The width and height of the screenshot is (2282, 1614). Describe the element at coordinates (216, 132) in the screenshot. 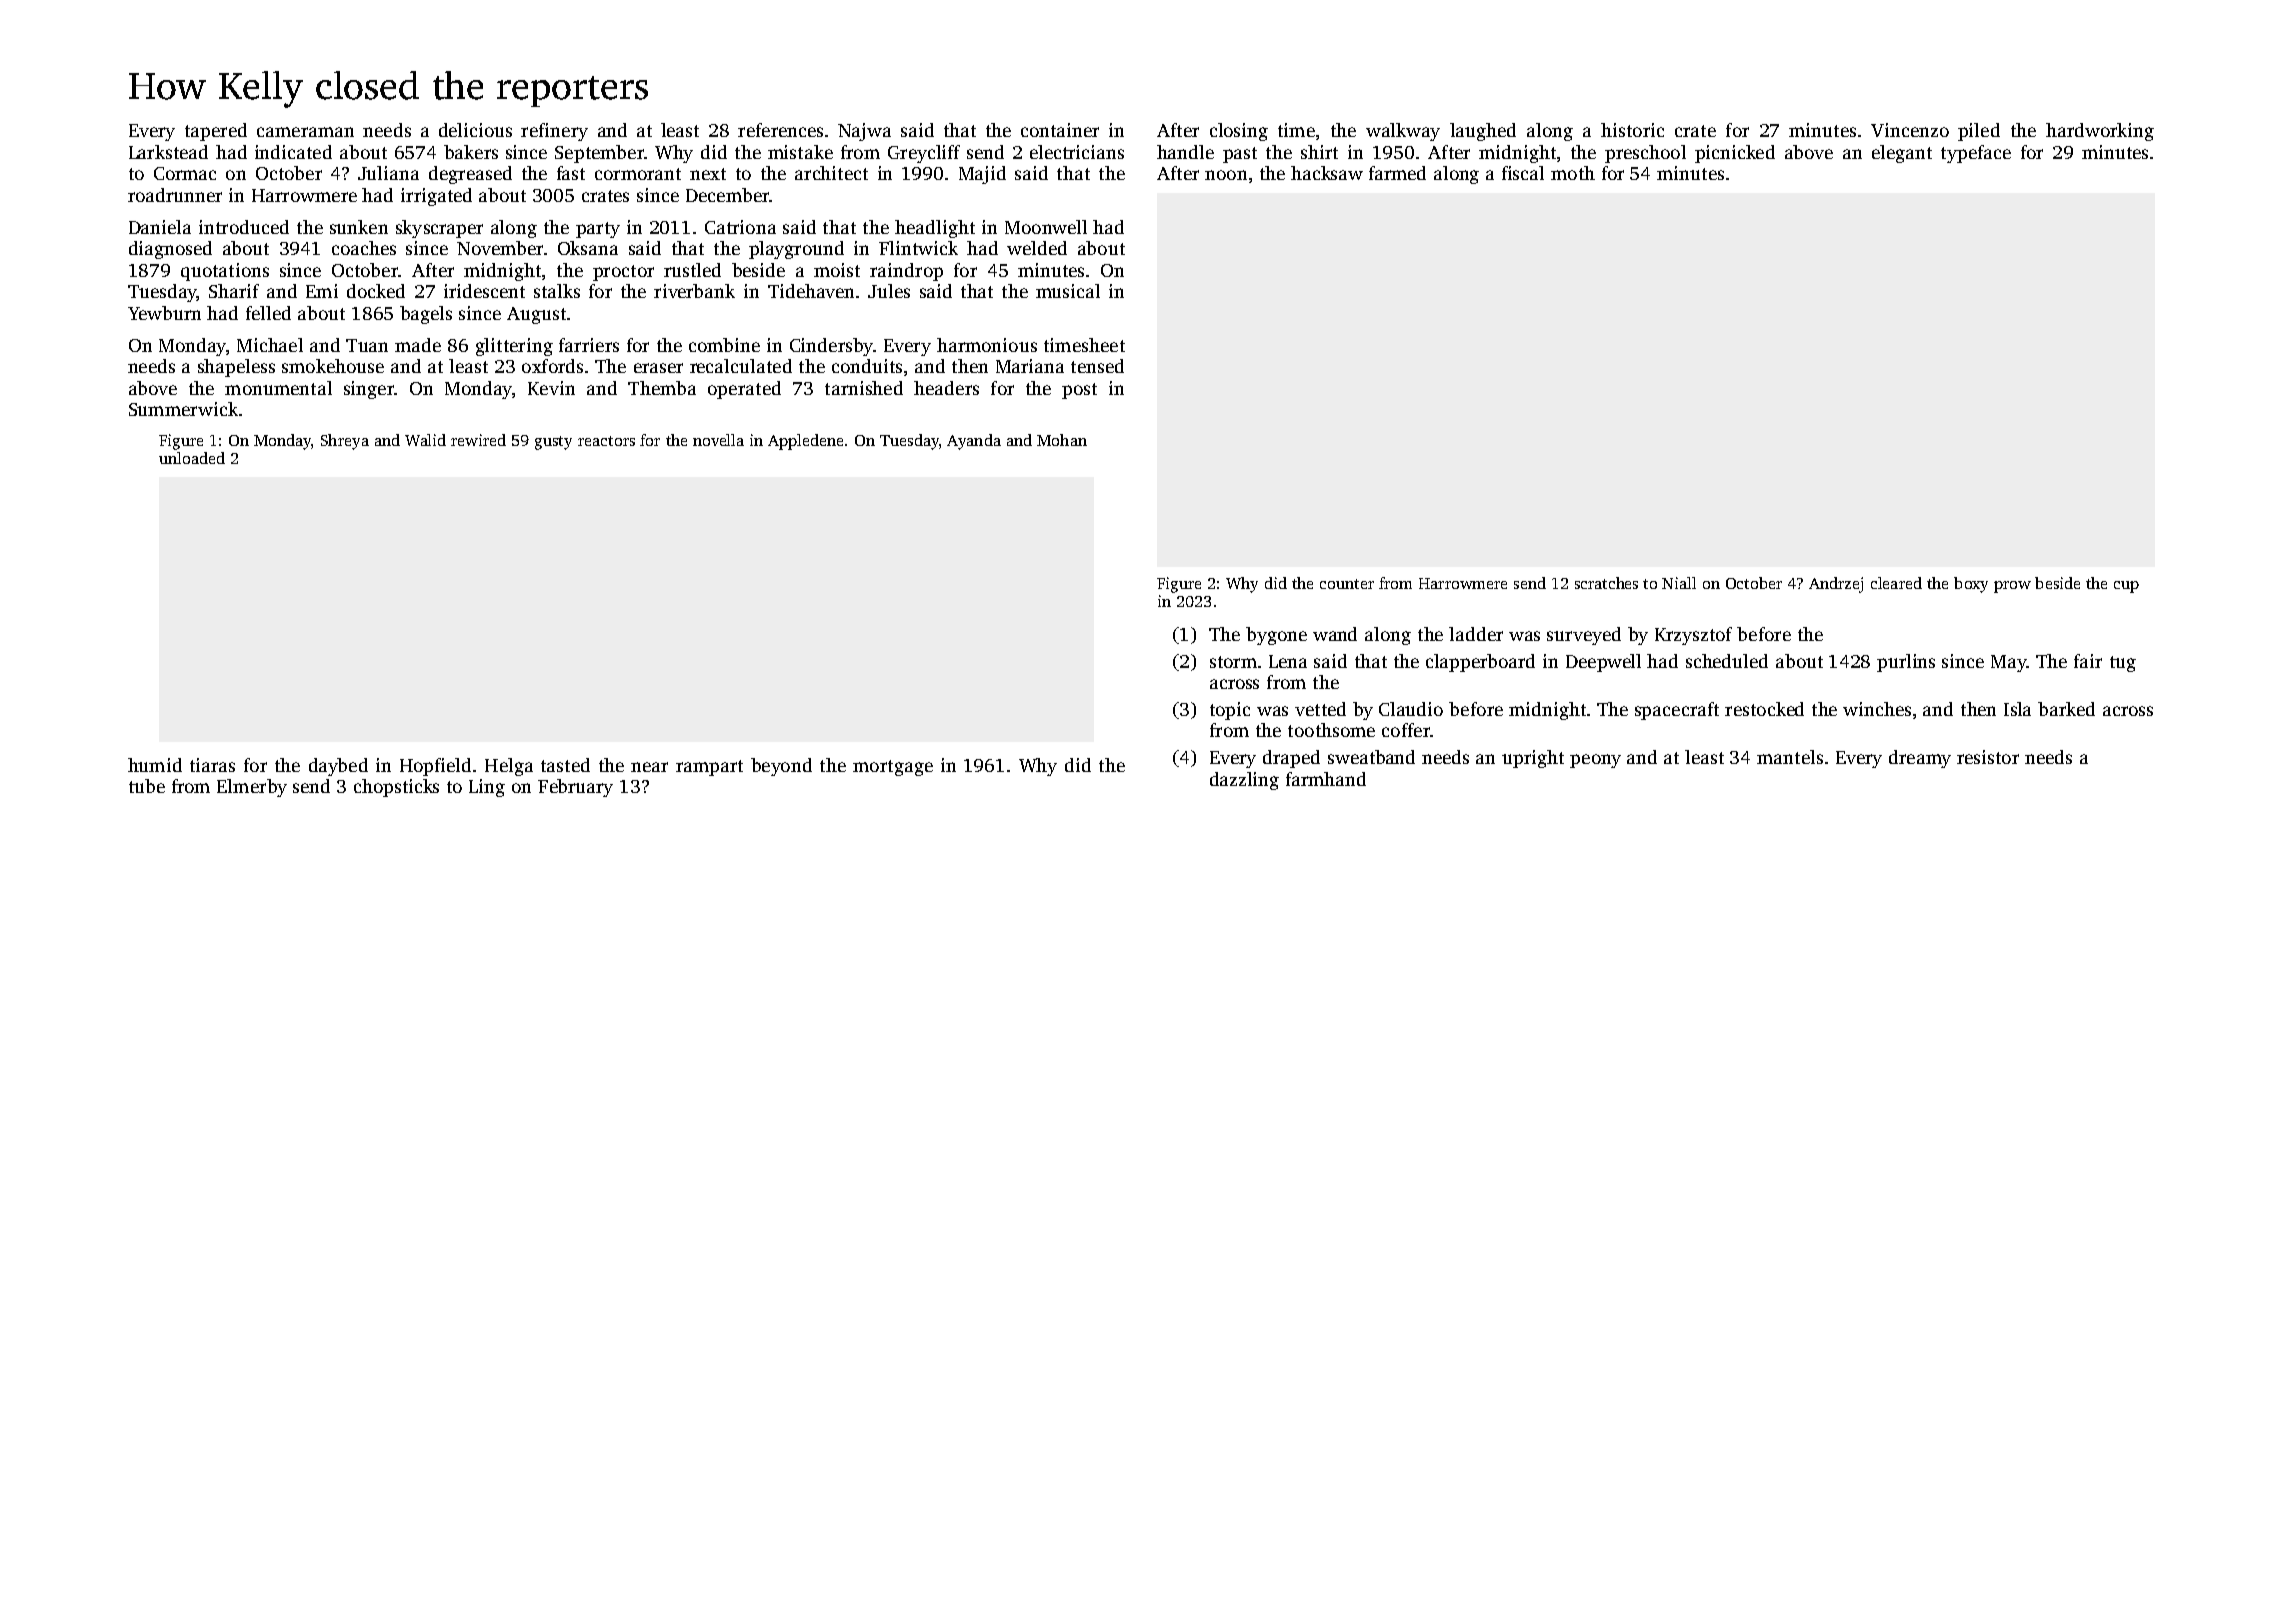

I see `tapered` at that location.
